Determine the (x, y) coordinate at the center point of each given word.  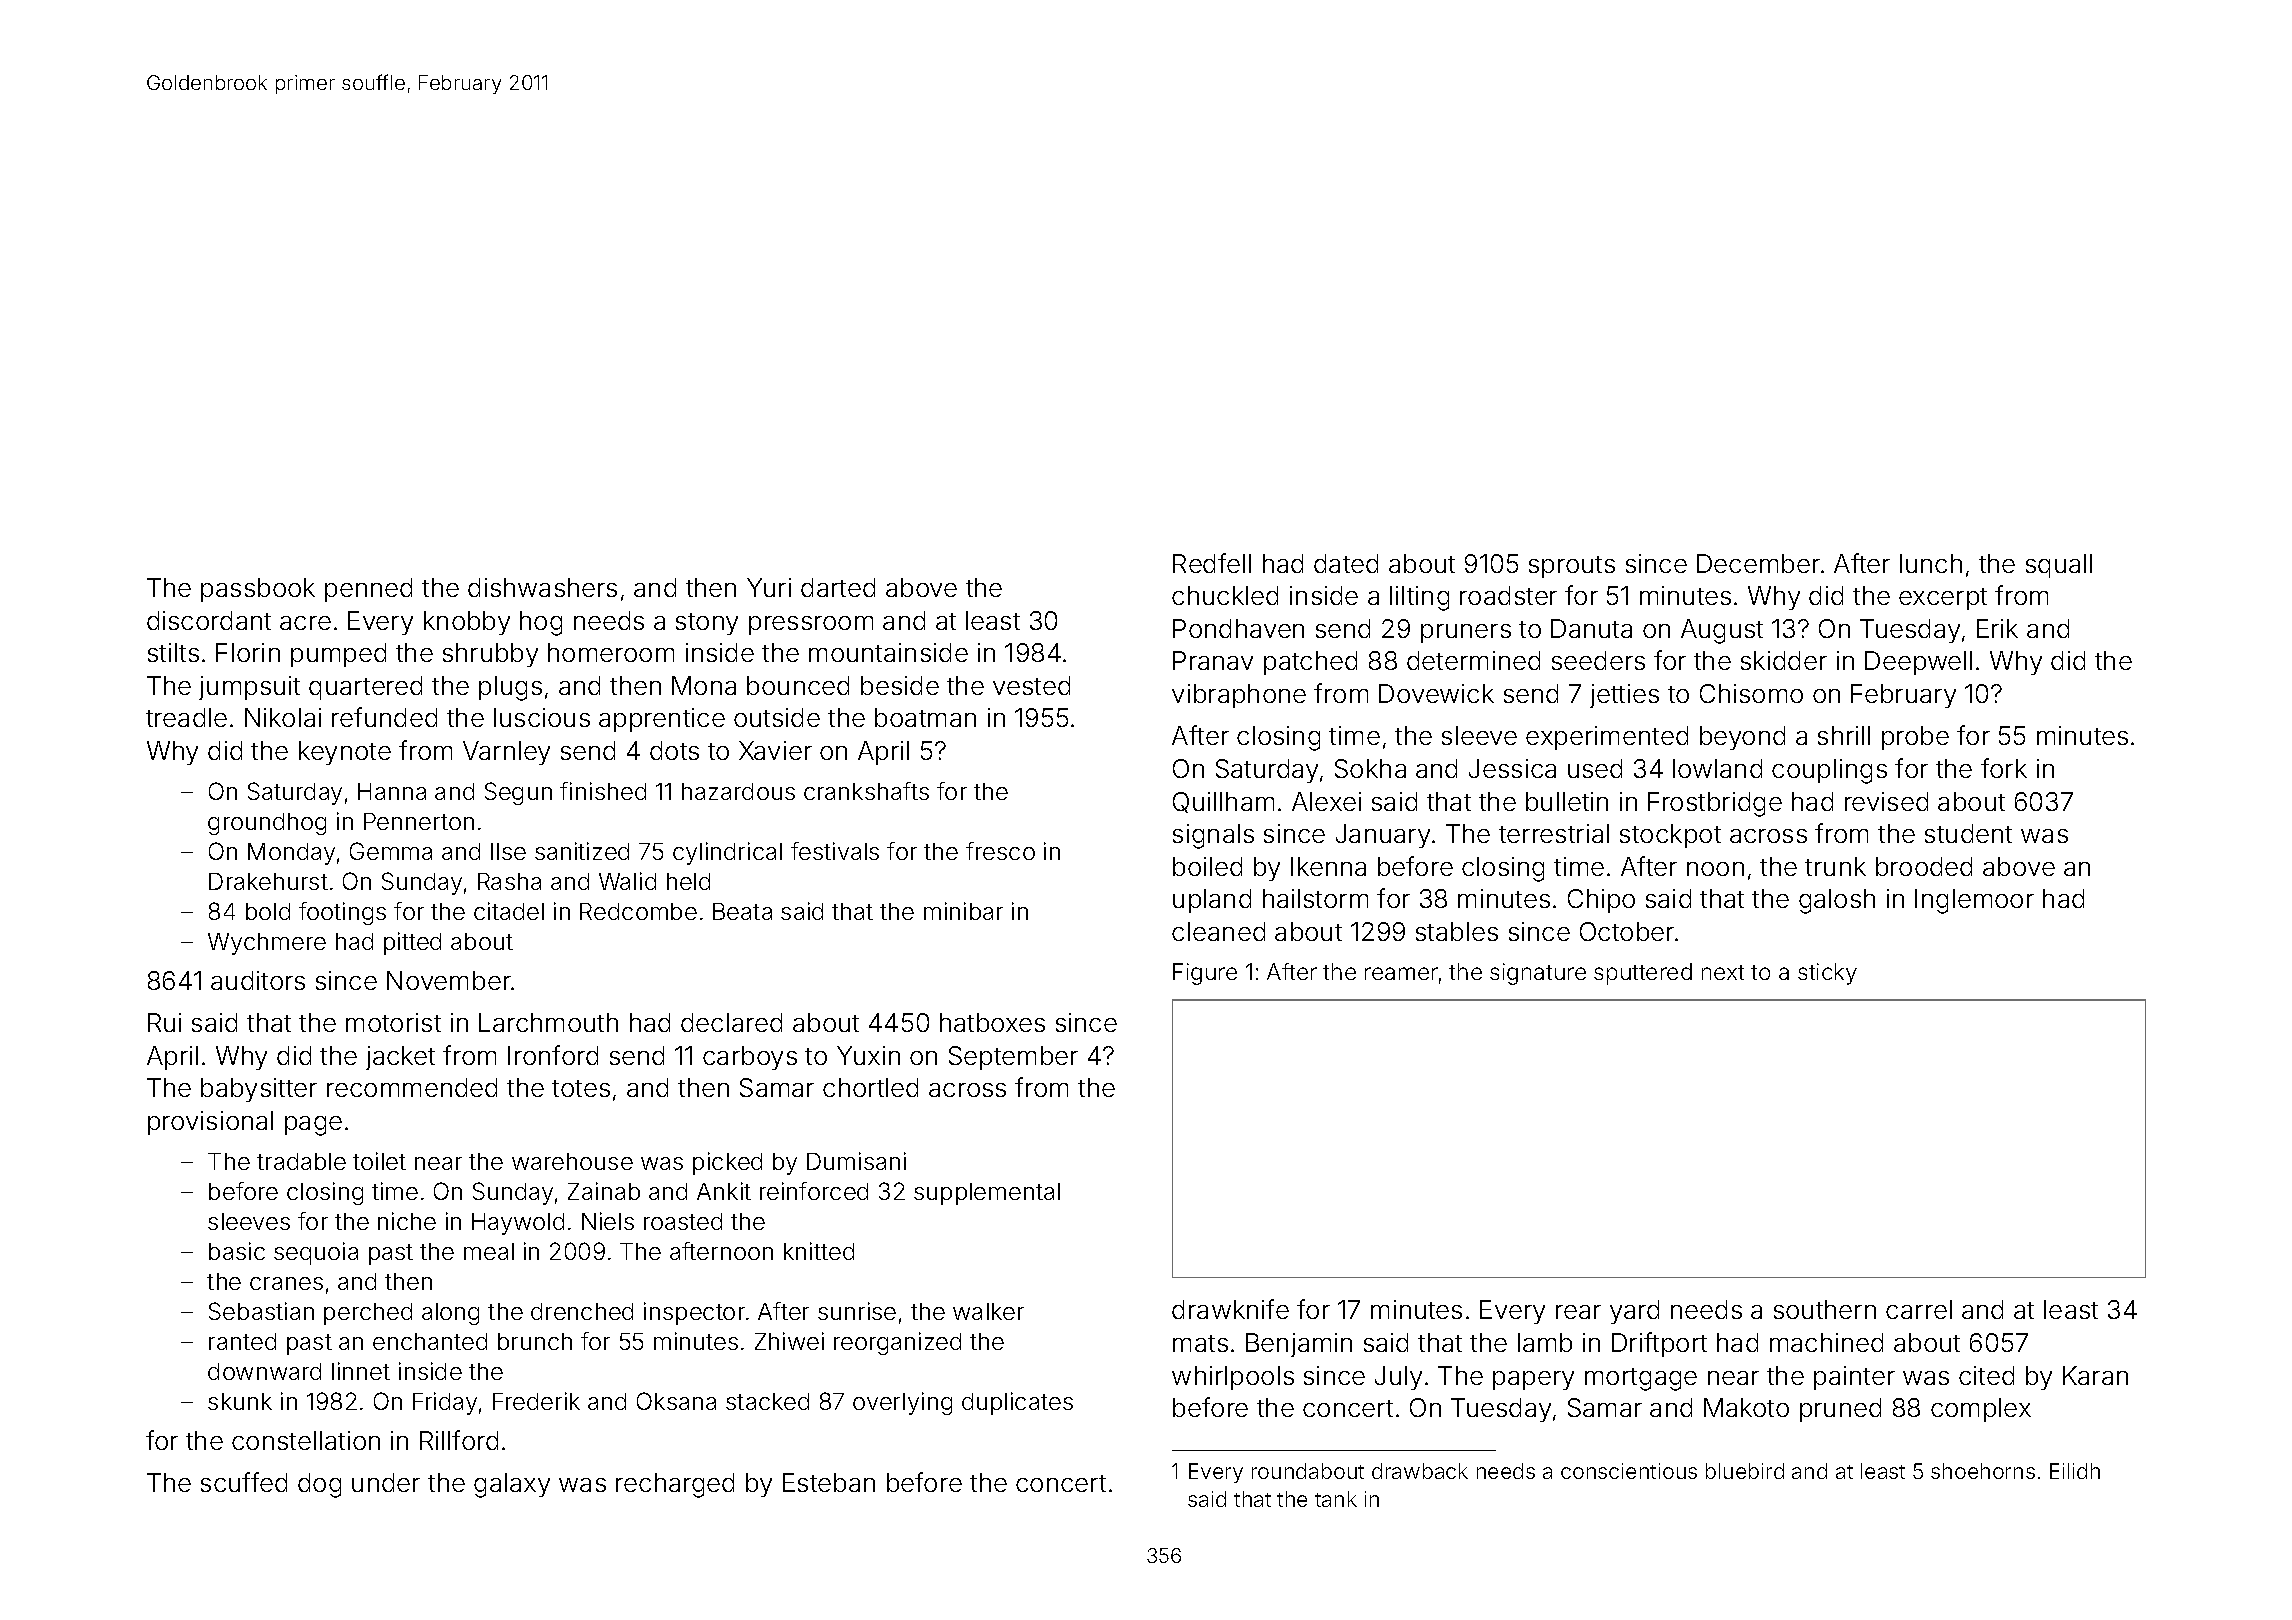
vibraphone (1239, 696)
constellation (306, 1440)
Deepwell (1918, 663)
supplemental (987, 1194)
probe (1915, 738)
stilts (173, 652)
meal (489, 1251)
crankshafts (866, 791)
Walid (627, 881)
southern (1825, 1309)
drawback (1420, 1471)
